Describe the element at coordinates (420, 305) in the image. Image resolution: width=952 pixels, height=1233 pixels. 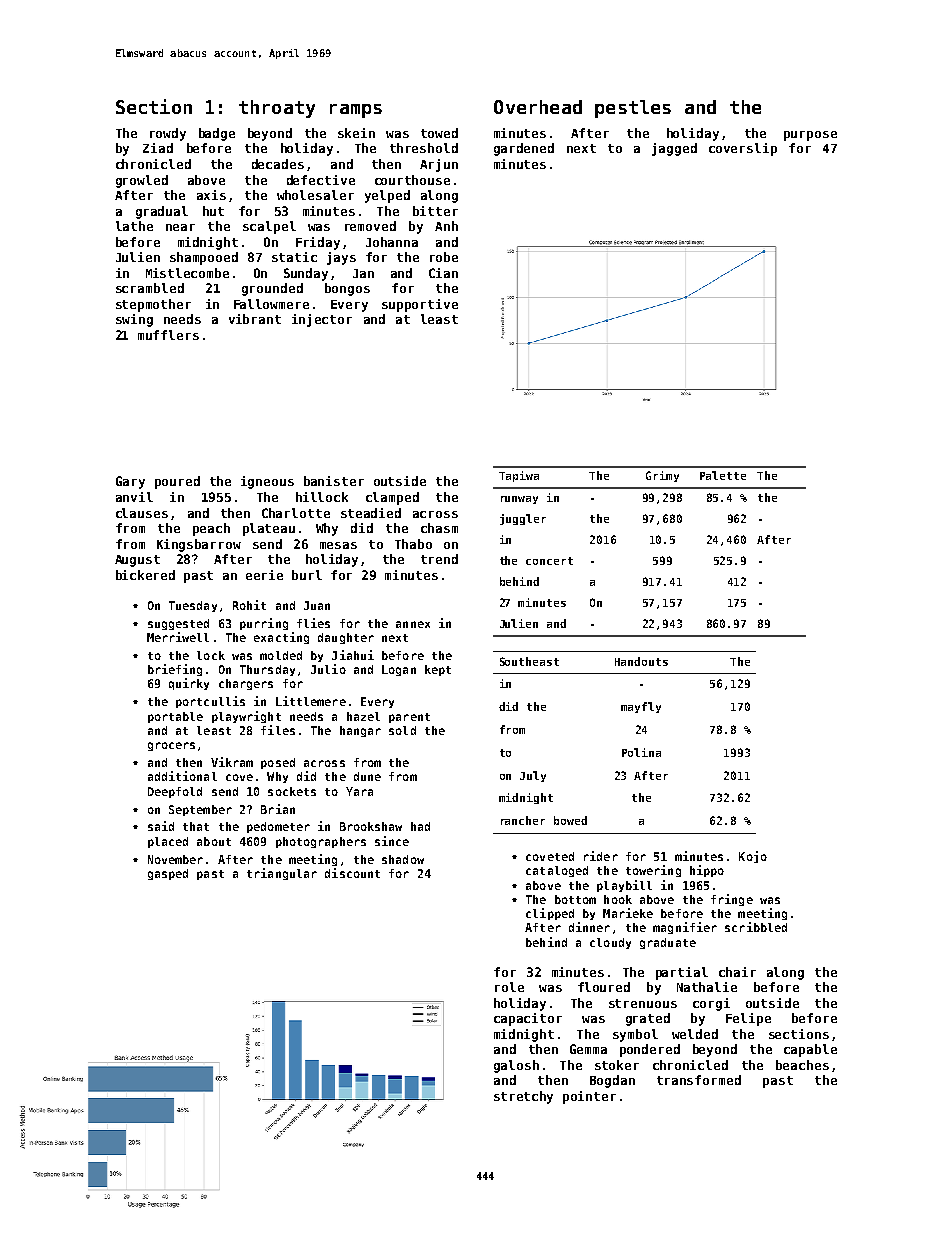
I see `supportive` at that location.
